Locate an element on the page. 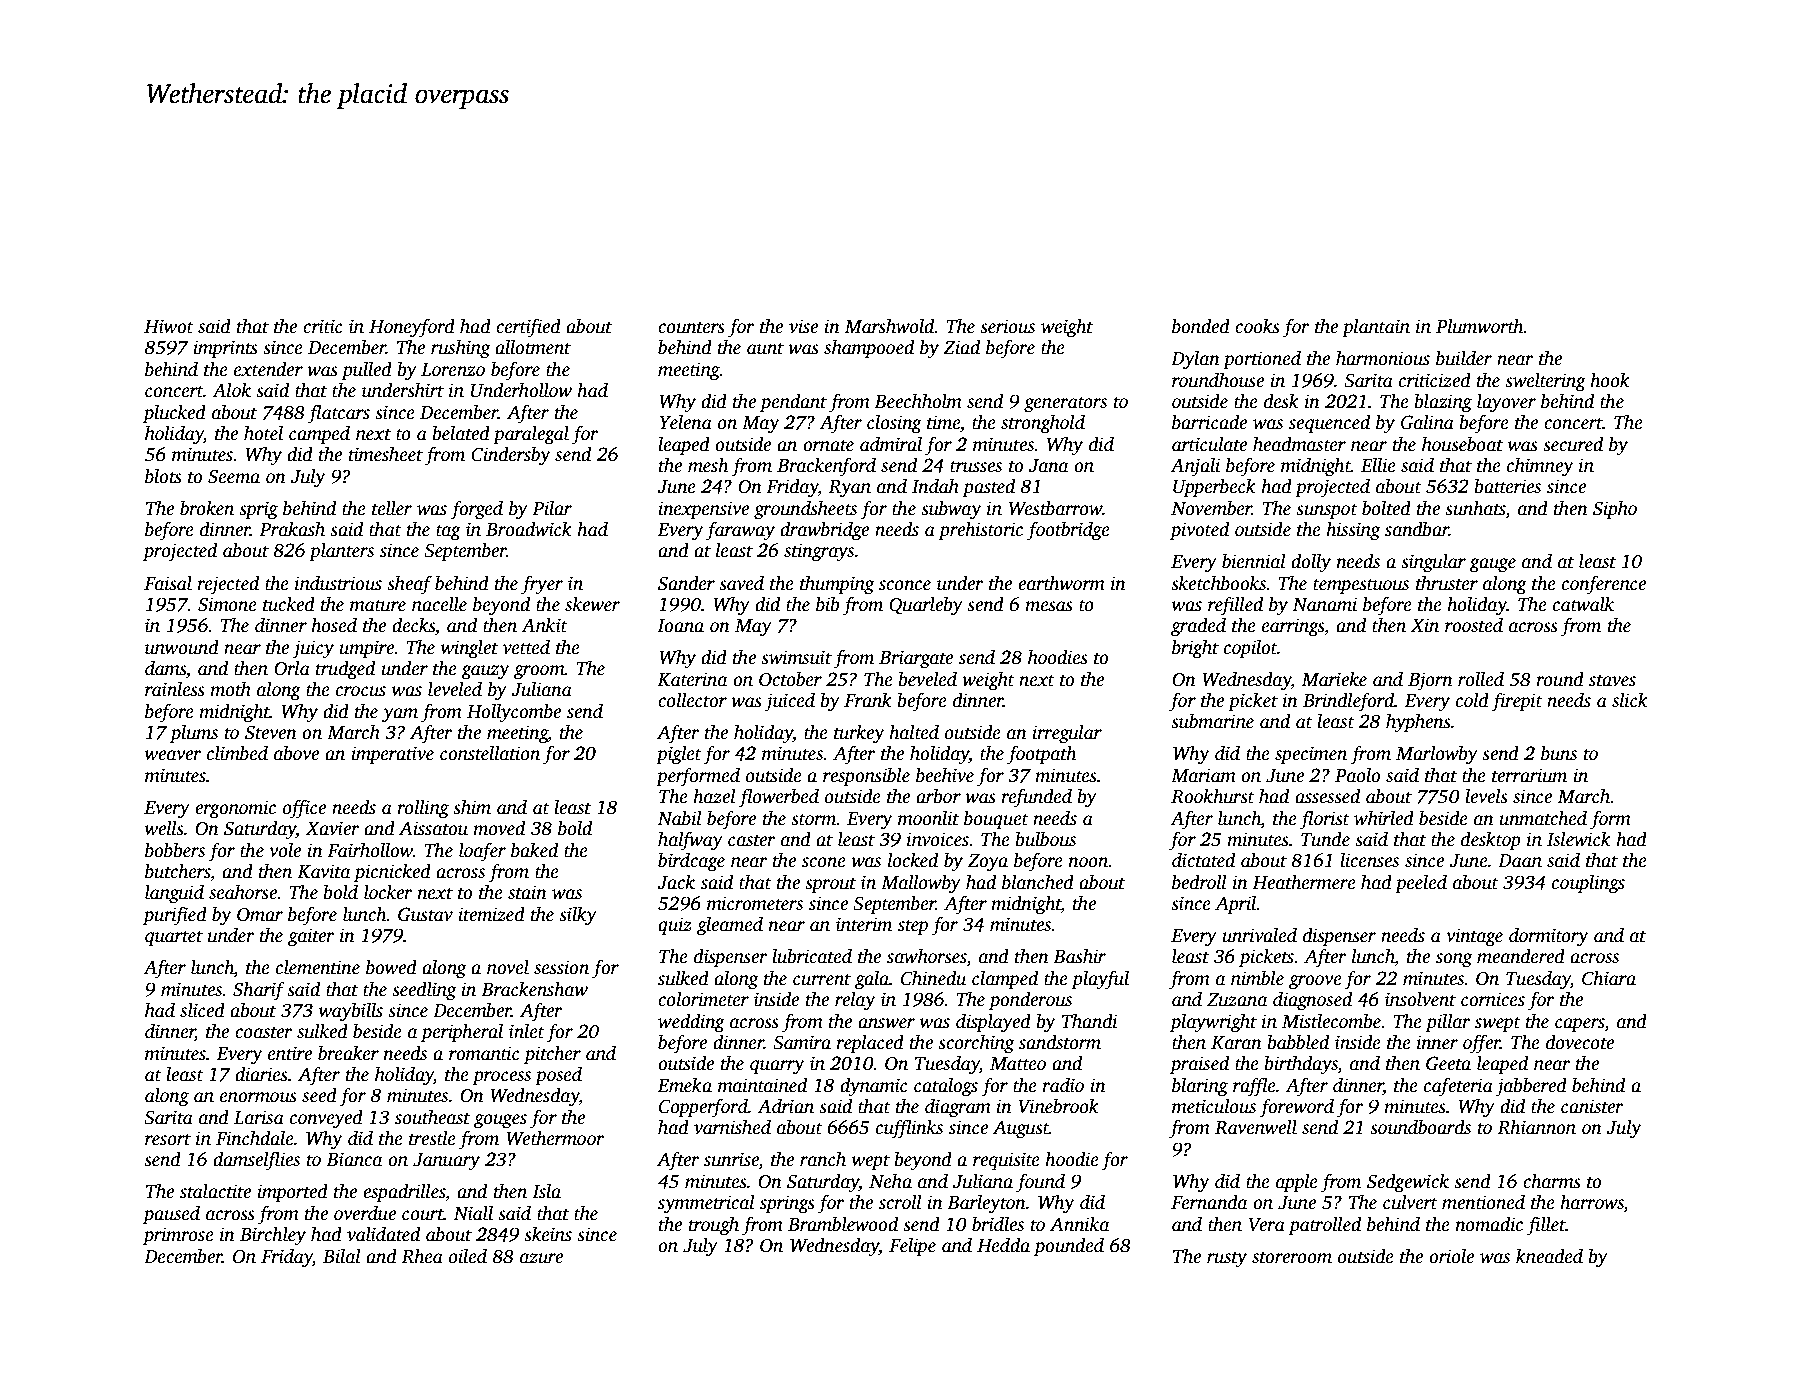 The height and width of the image is (1386, 1793). found is located at coordinates (1040, 1183).
